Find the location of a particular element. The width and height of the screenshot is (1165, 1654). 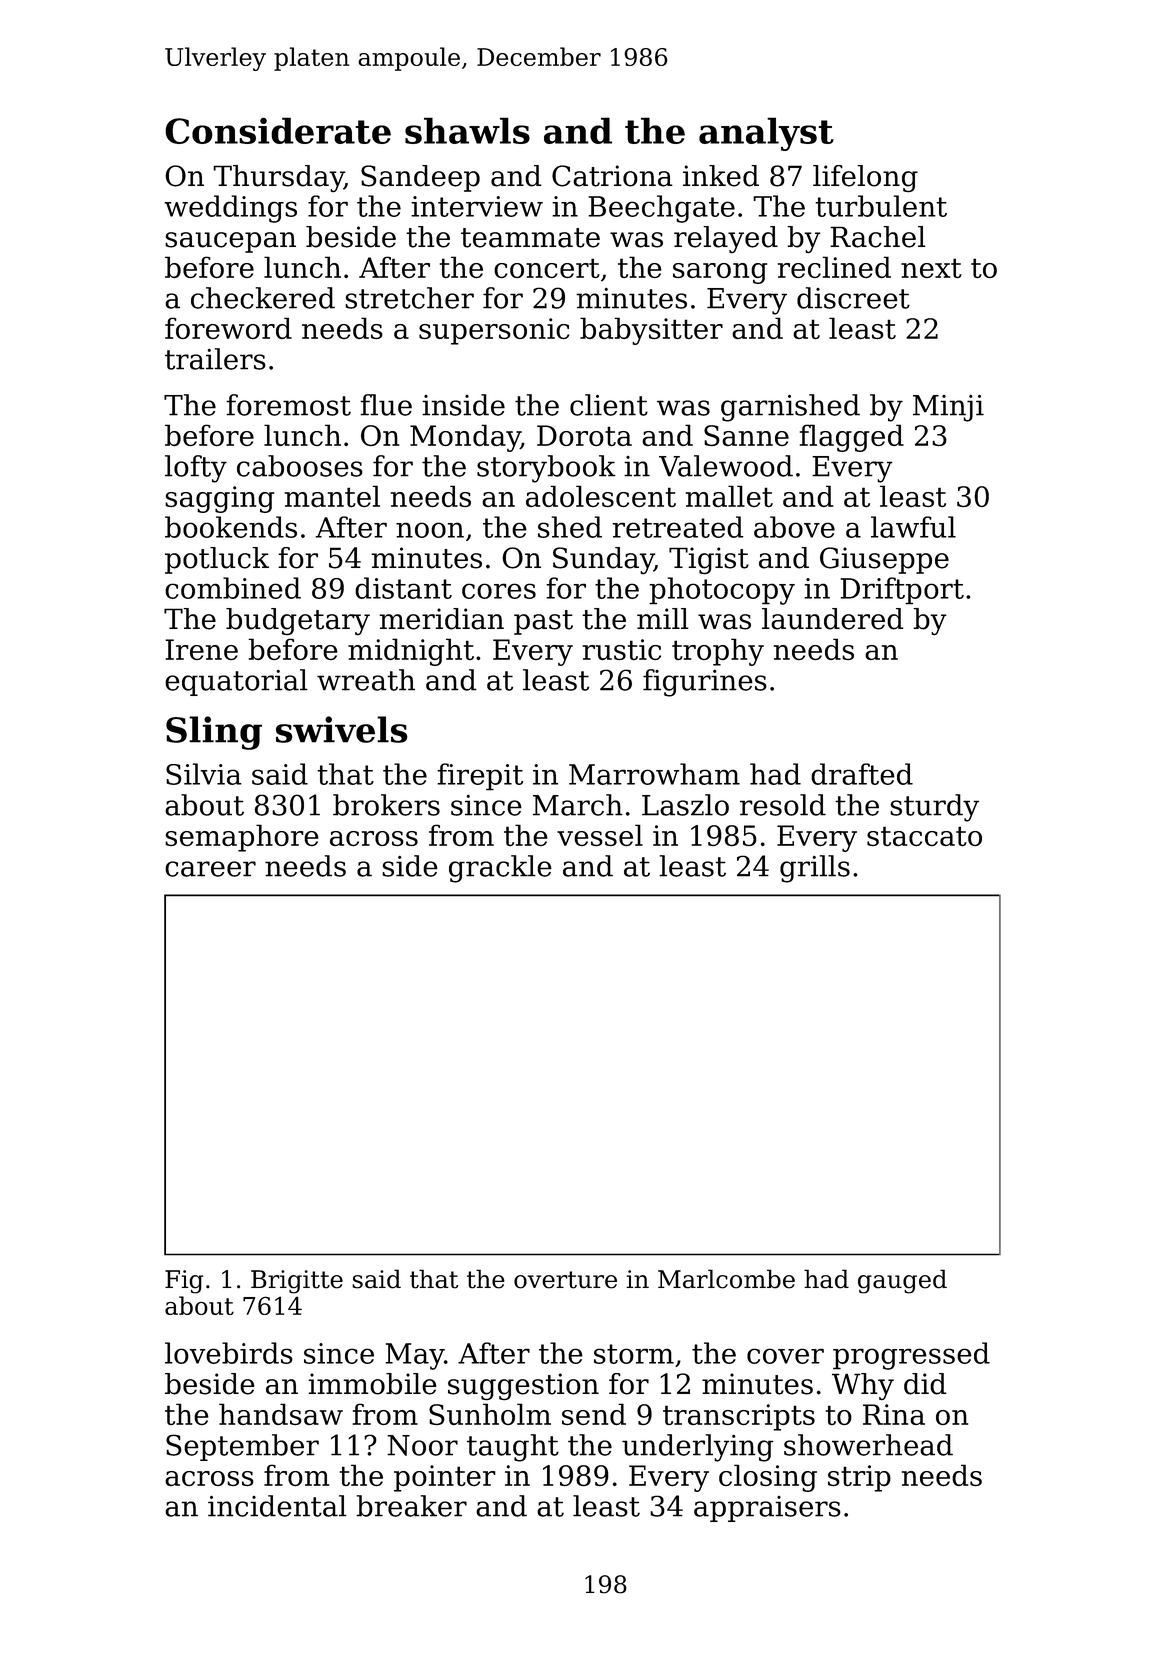

overture is located at coordinates (565, 1280).
